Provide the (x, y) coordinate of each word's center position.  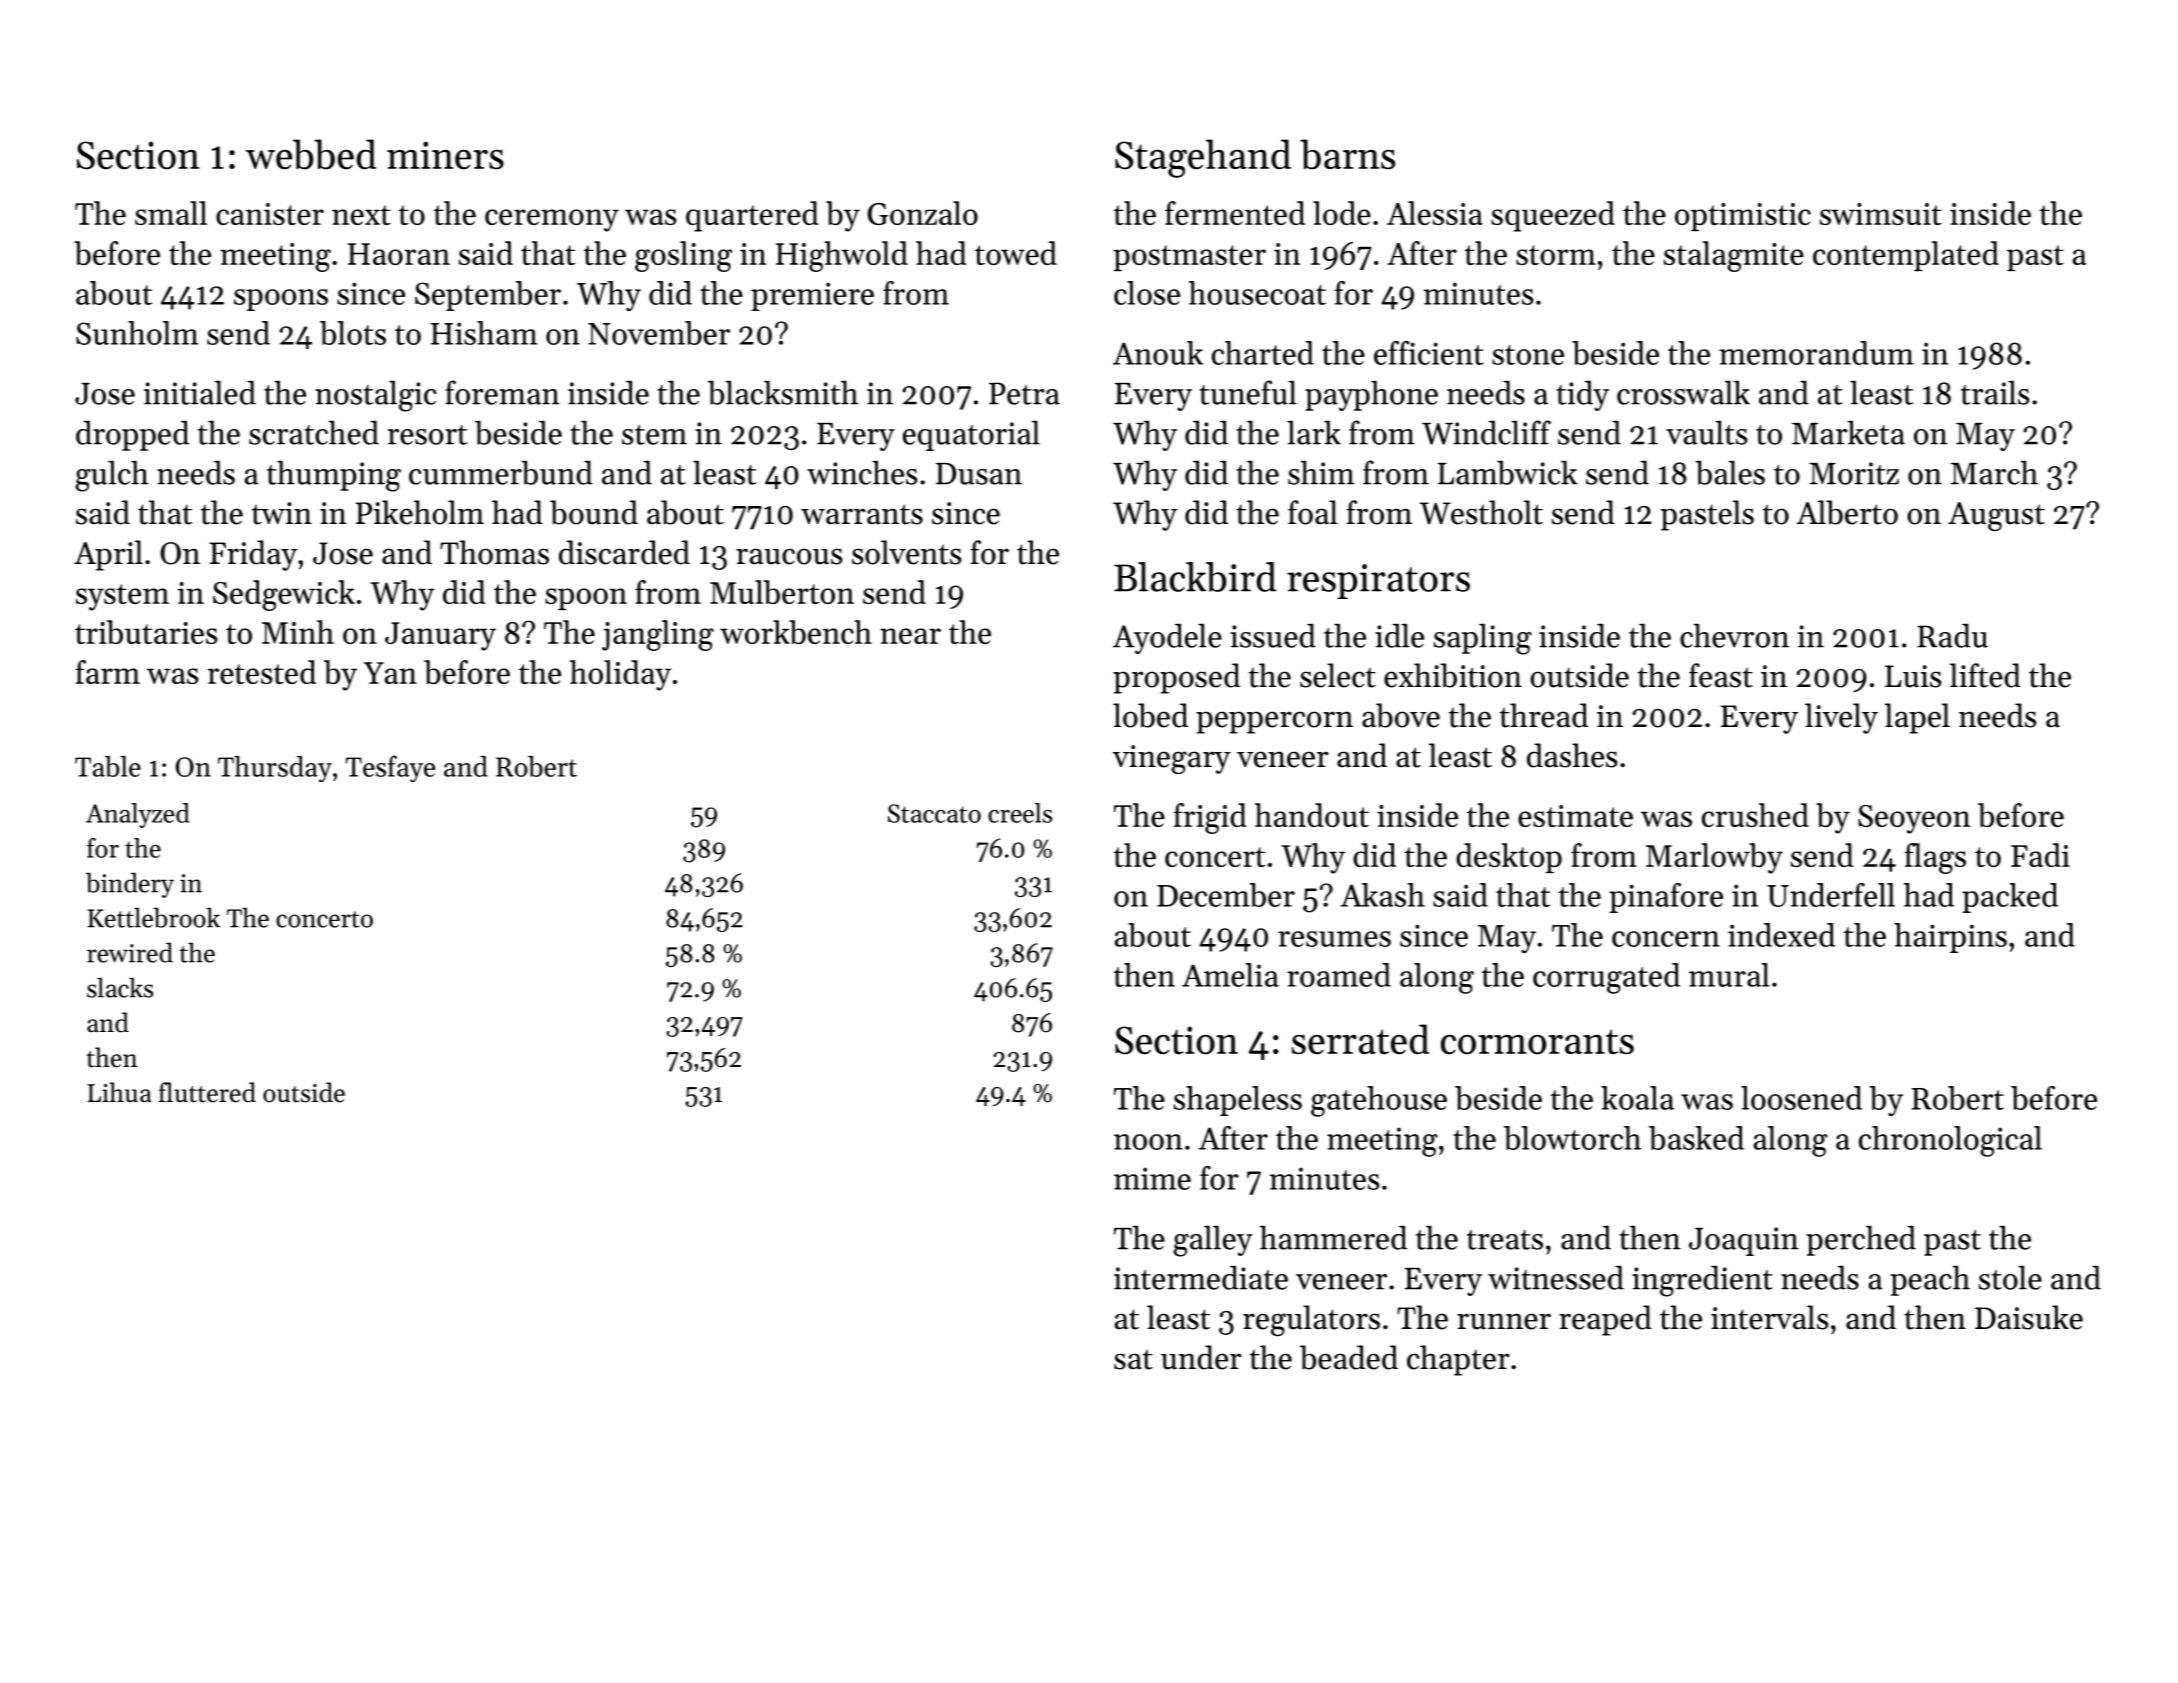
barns (1347, 154)
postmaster (1189, 258)
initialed (200, 392)
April (108, 555)
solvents (907, 552)
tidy (1582, 395)
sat (1133, 1359)
